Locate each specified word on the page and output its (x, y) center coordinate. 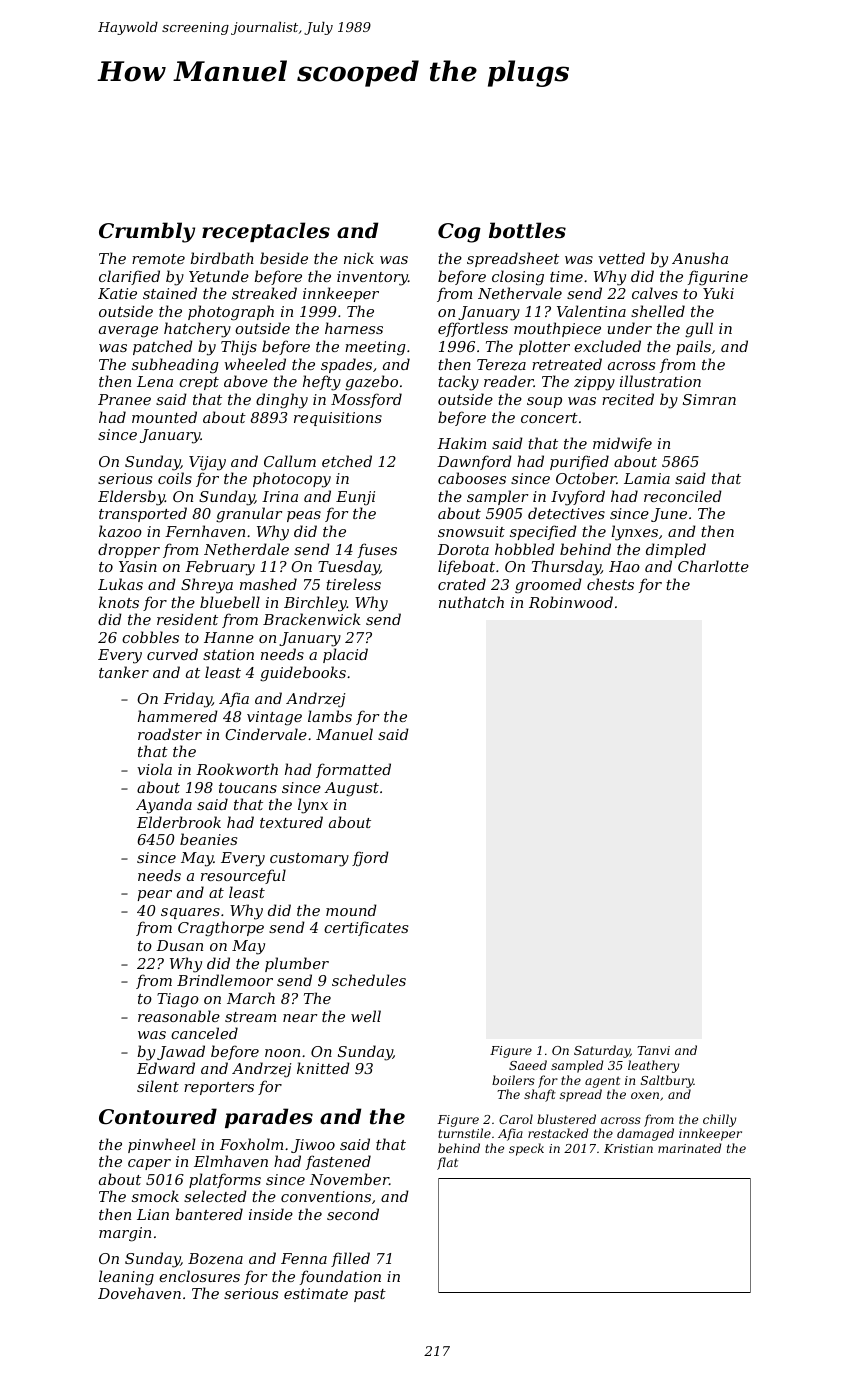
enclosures (199, 1276)
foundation (340, 1277)
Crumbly (147, 232)
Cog (459, 233)
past (370, 1295)
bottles (527, 230)
